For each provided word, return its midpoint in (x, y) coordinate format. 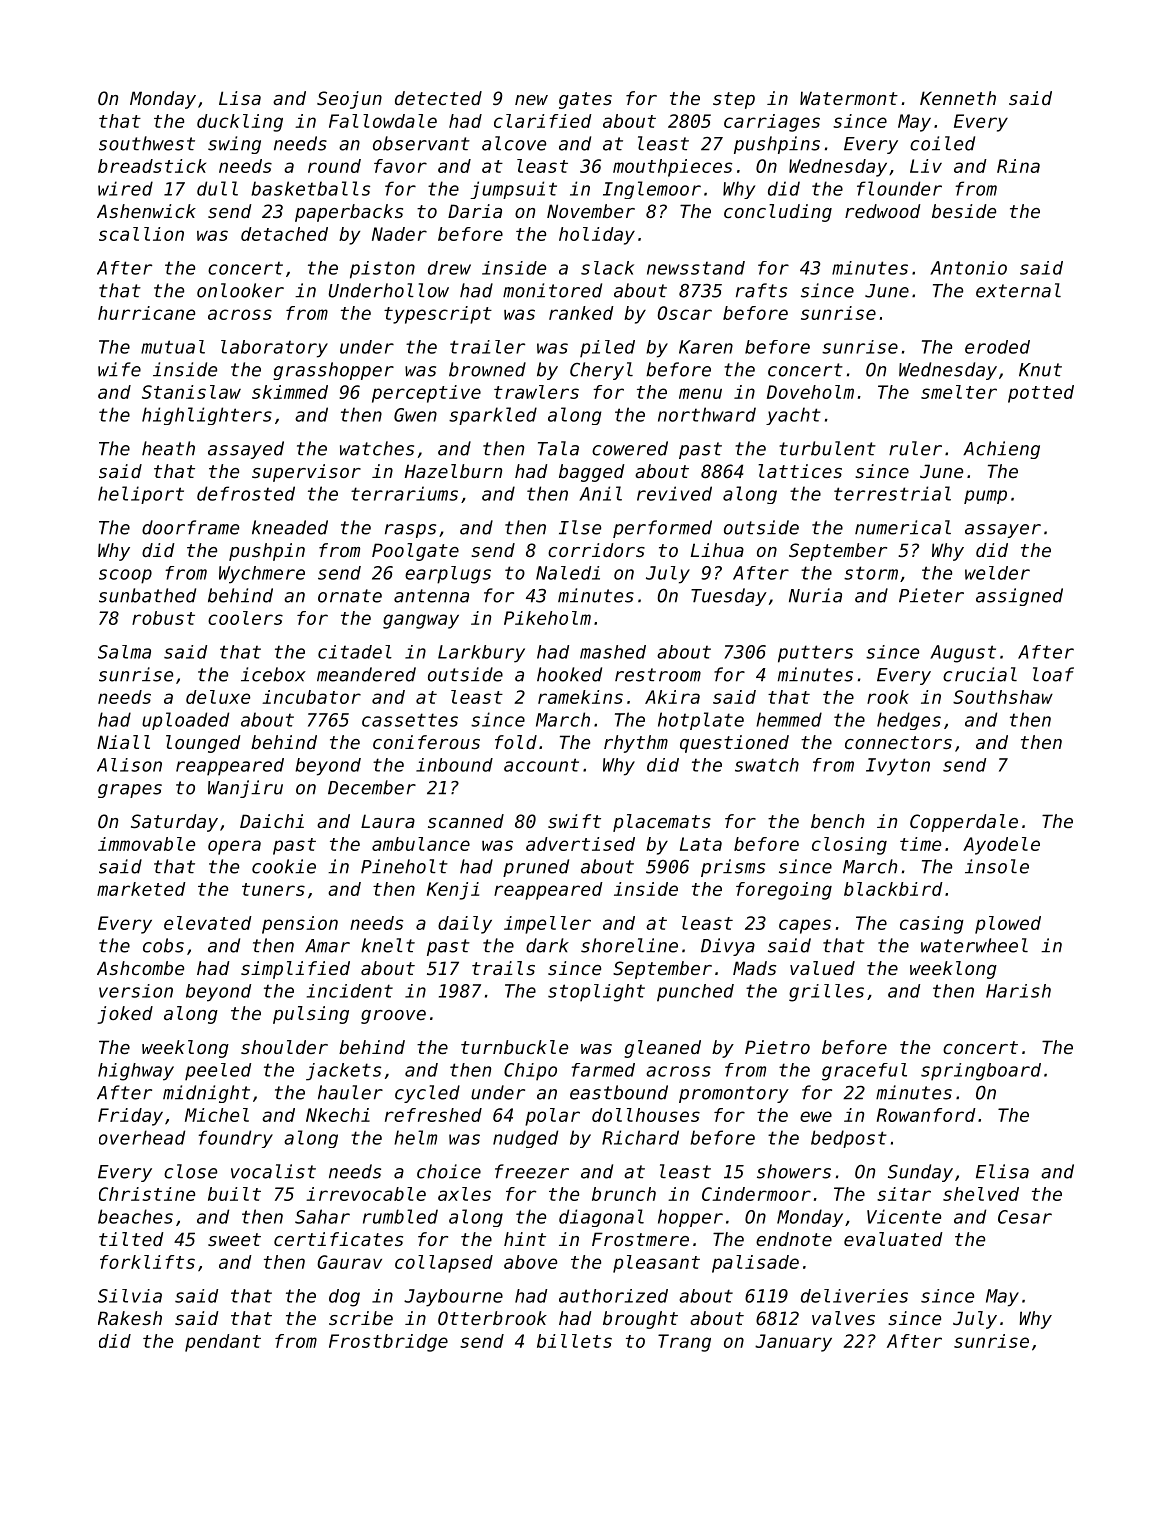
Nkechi (338, 1115)
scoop (125, 576)
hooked (569, 674)
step (734, 100)
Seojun (349, 100)
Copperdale (964, 823)
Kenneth (958, 98)
